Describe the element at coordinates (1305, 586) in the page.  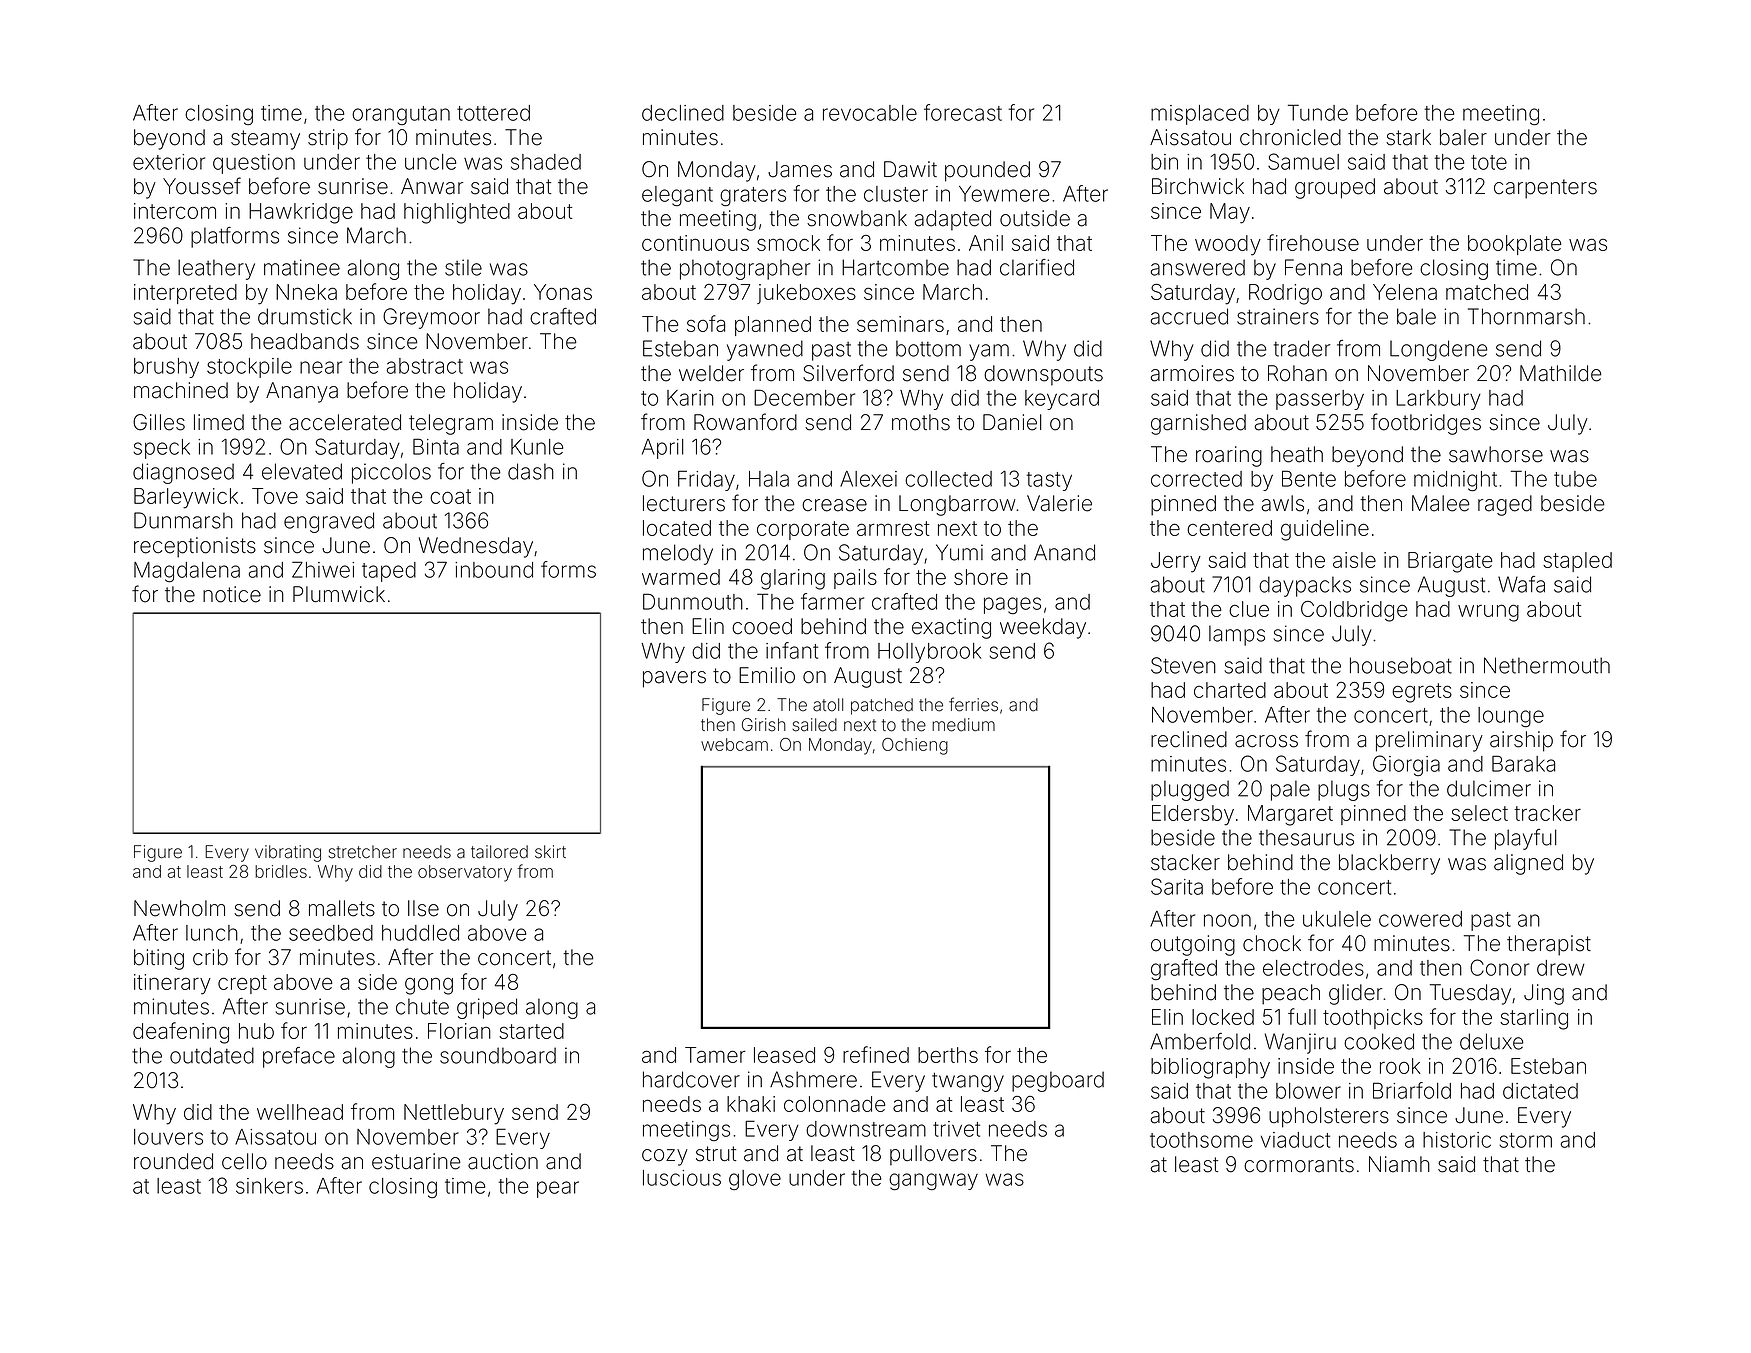
I see `daypacks` at that location.
